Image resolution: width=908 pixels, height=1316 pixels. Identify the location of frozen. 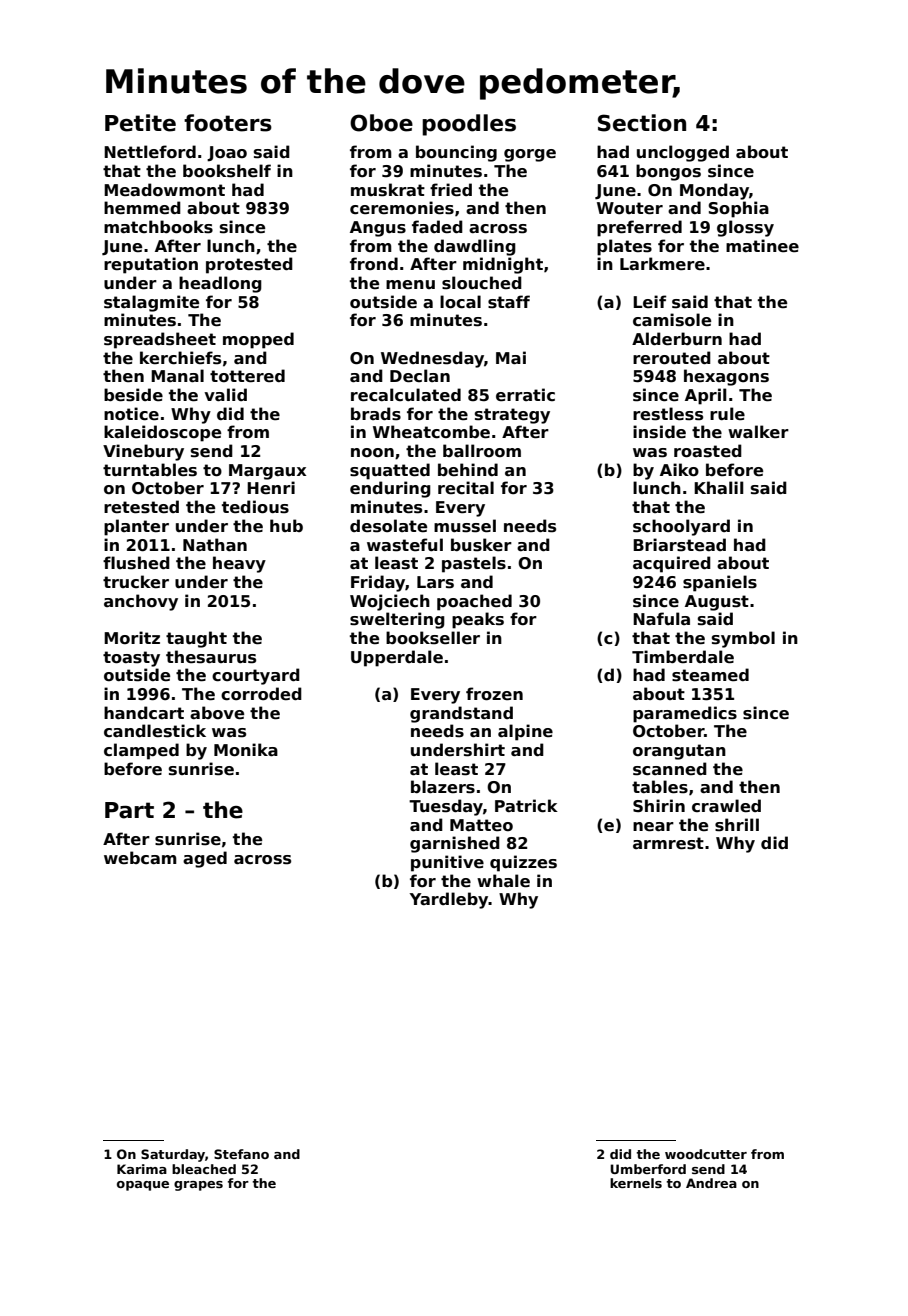
(494, 694).
